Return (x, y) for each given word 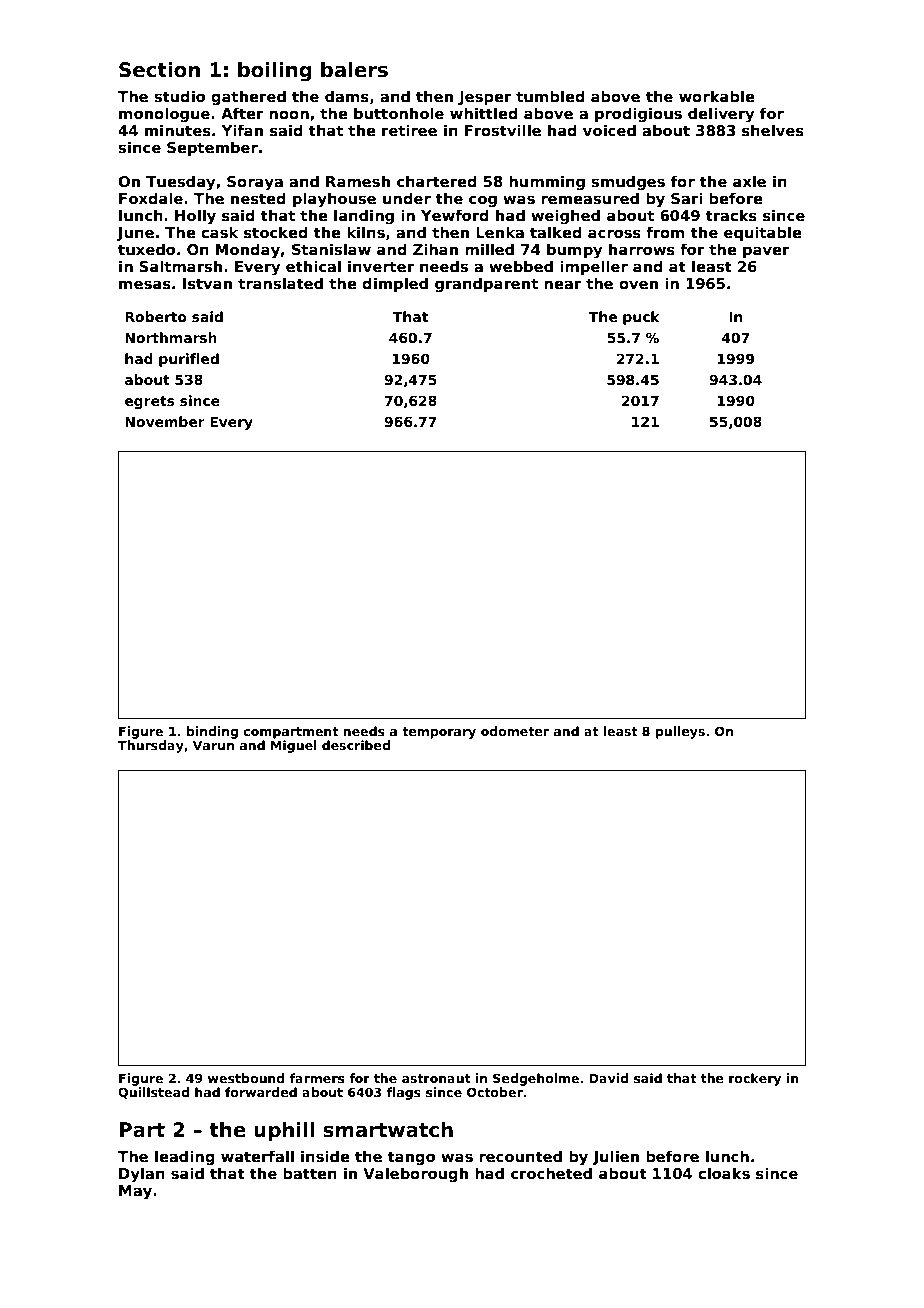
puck (641, 318)
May (135, 1192)
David (608, 1078)
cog (483, 201)
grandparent (486, 284)
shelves (773, 130)
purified (189, 360)
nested (258, 198)
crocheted (551, 1173)
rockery (755, 1079)
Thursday (151, 746)
